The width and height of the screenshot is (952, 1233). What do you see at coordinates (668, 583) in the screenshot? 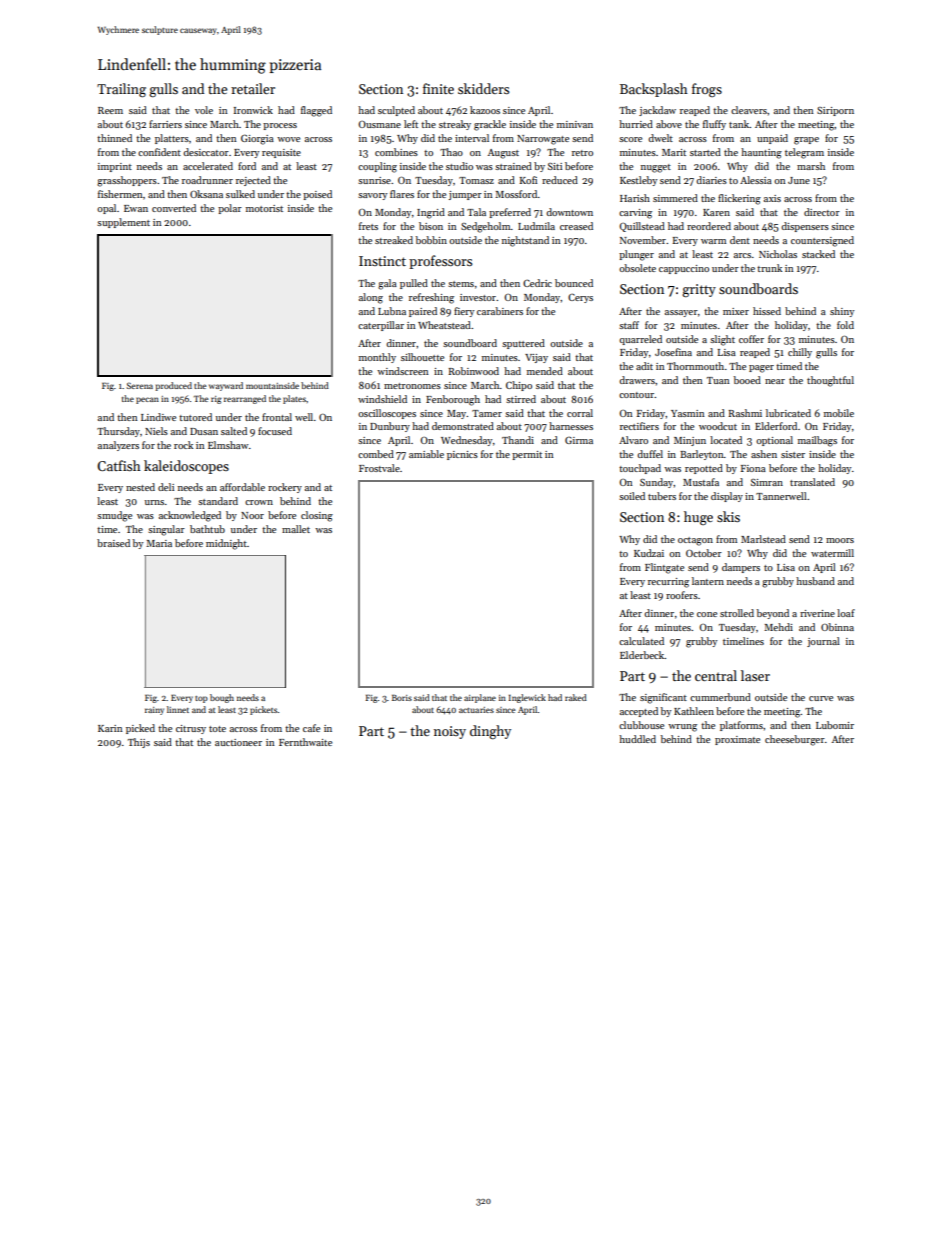
I see `recurring` at bounding box center [668, 583].
